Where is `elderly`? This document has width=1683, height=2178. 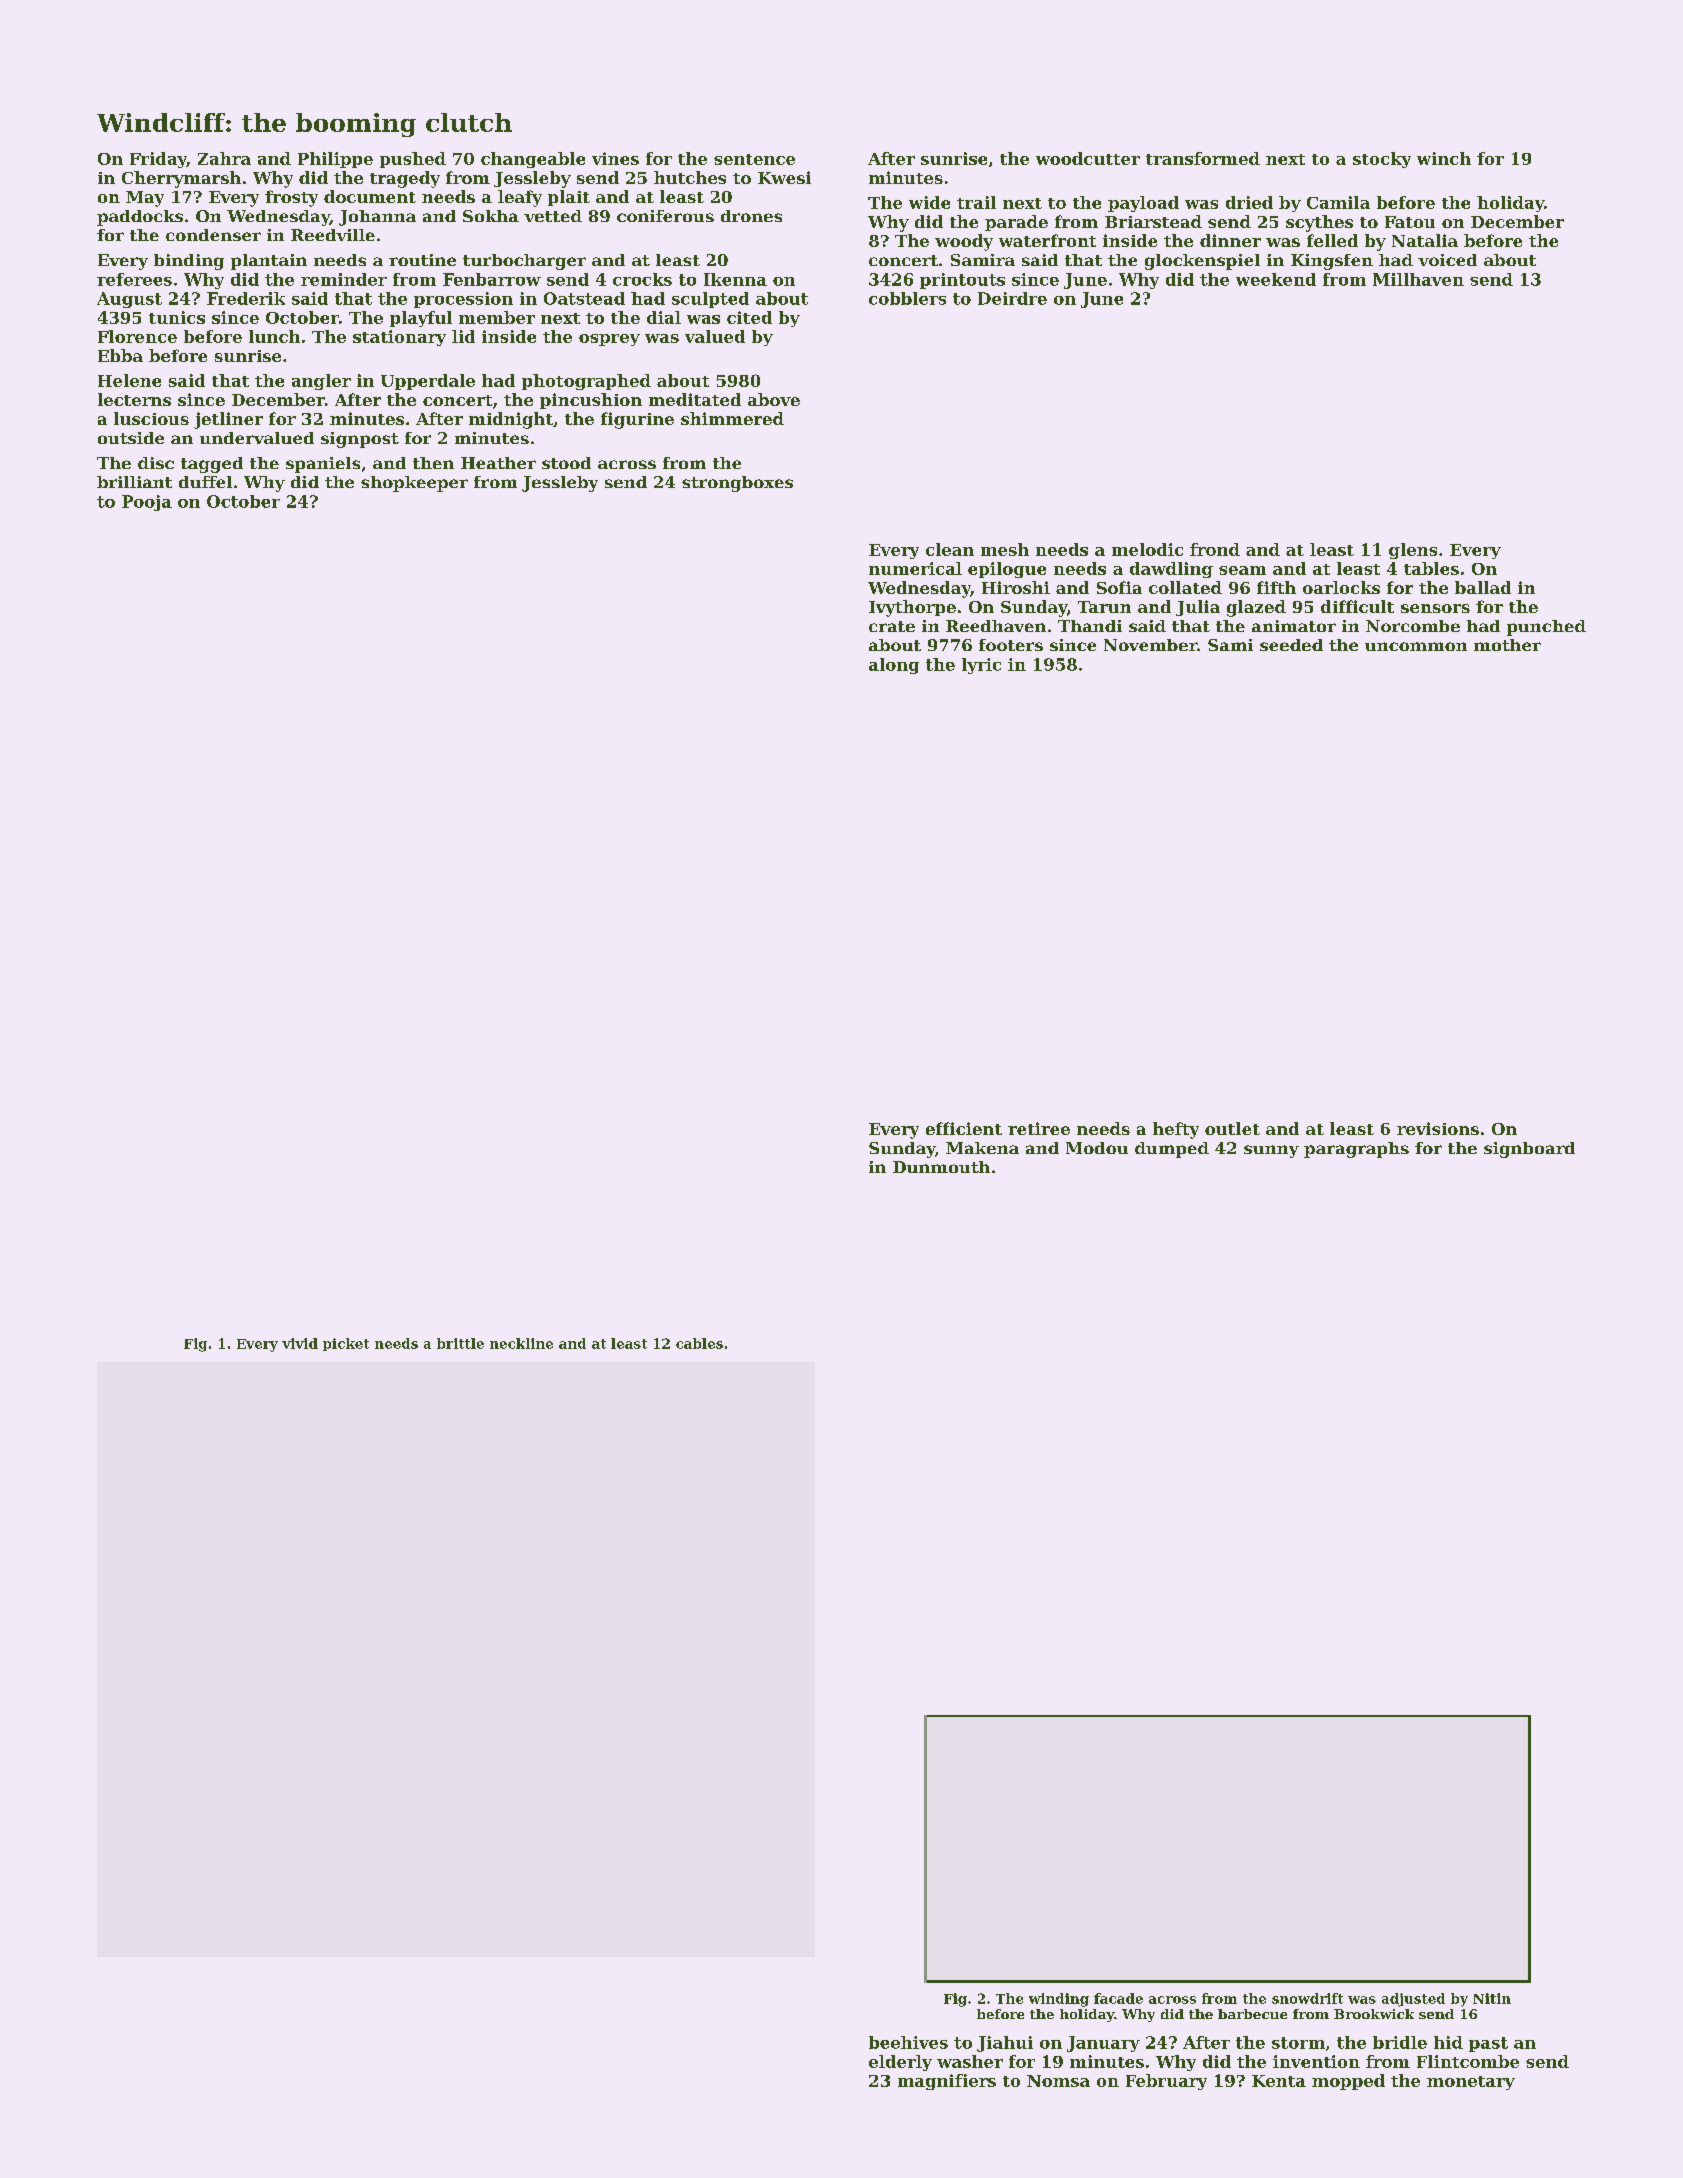 elderly is located at coordinates (900, 2063).
